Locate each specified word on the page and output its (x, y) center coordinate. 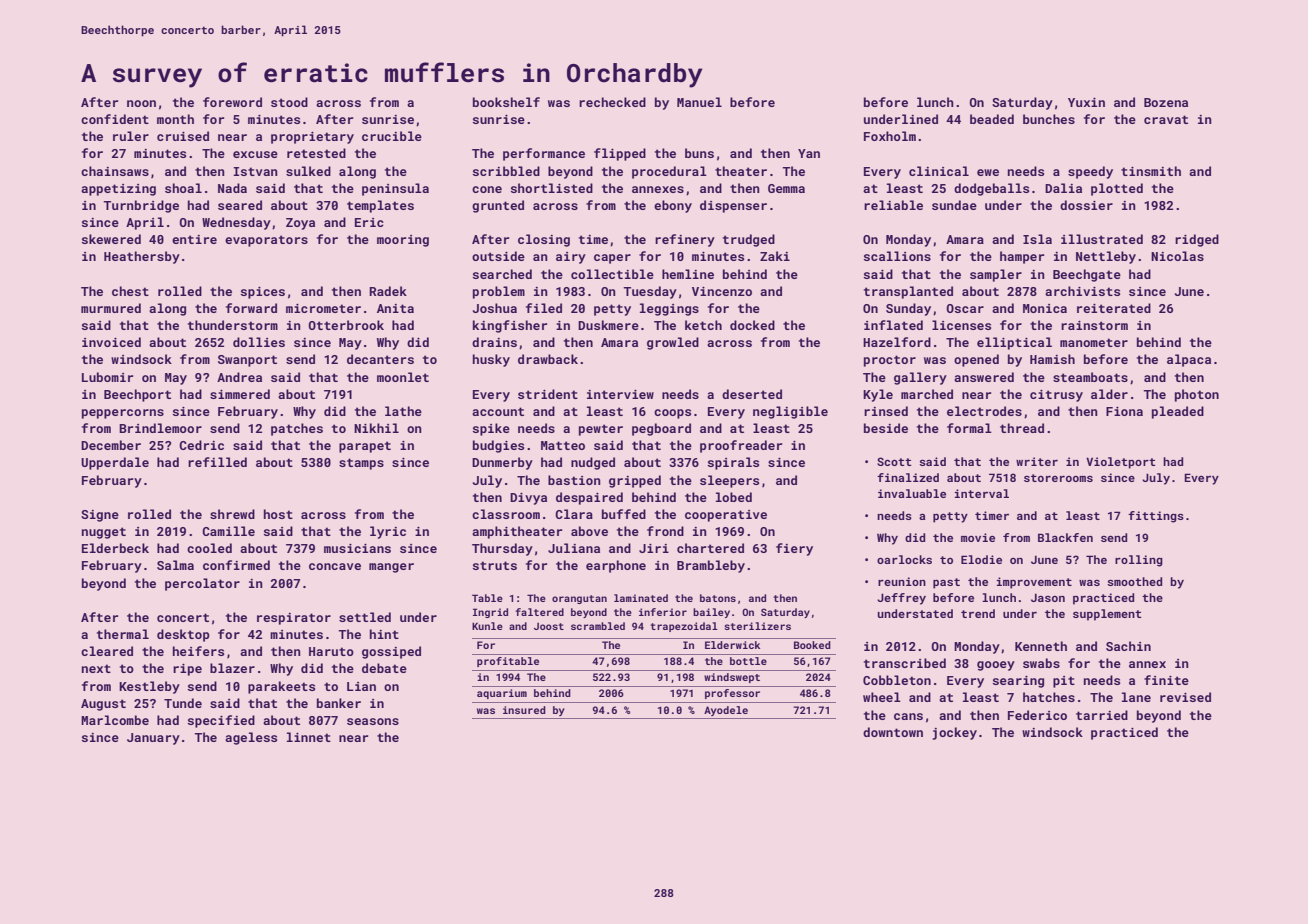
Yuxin (1086, 102)
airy (571, 258)
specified (221, 721)
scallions (897, 256)
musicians (357, 548)
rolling (1139, 561)
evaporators (266, 241)
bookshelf (506, 102)
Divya (528, 499)
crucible (392, 136)
